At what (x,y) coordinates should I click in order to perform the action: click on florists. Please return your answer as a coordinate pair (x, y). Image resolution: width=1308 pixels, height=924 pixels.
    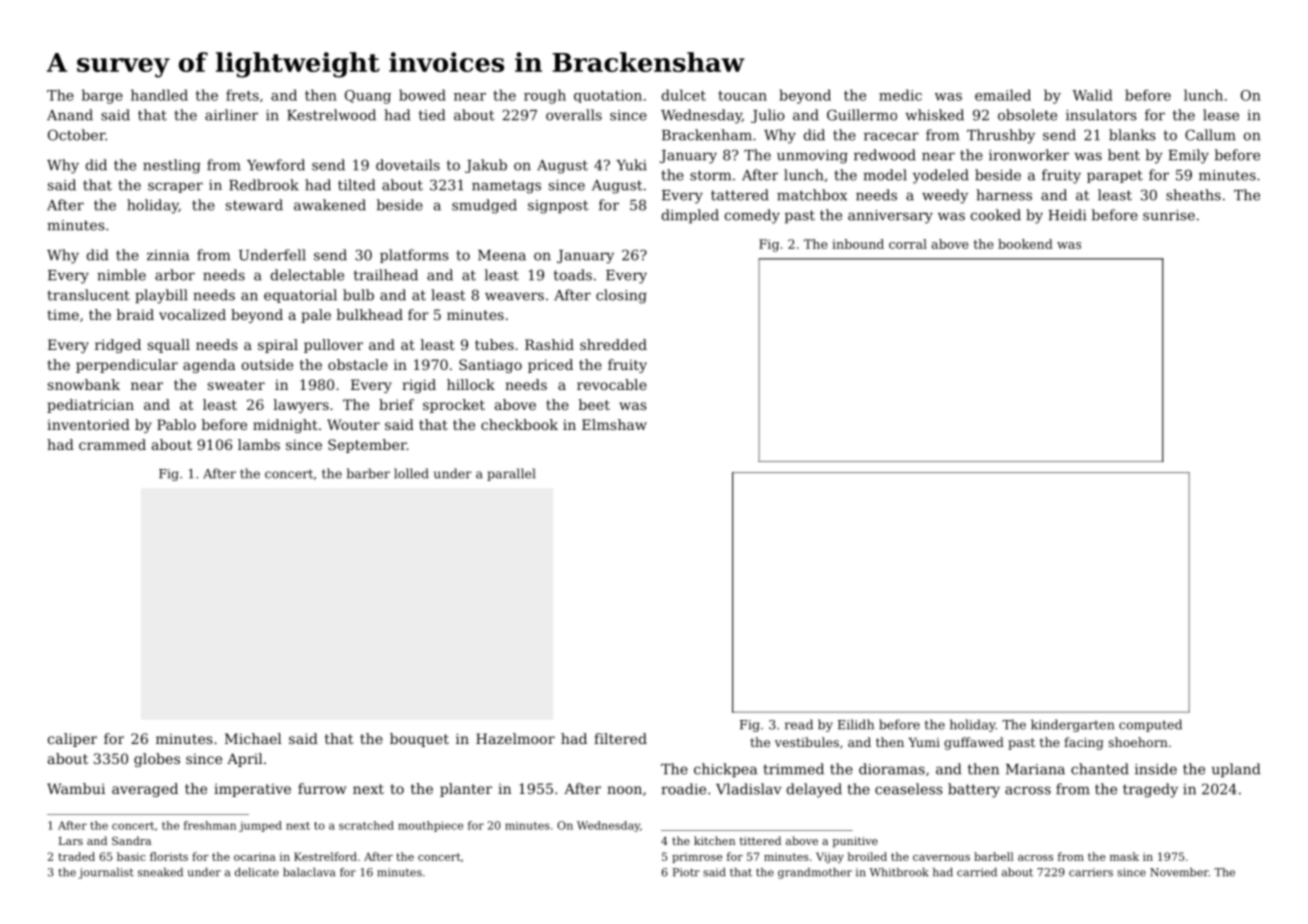
    Looking at the image, I should click on (169, 856).
